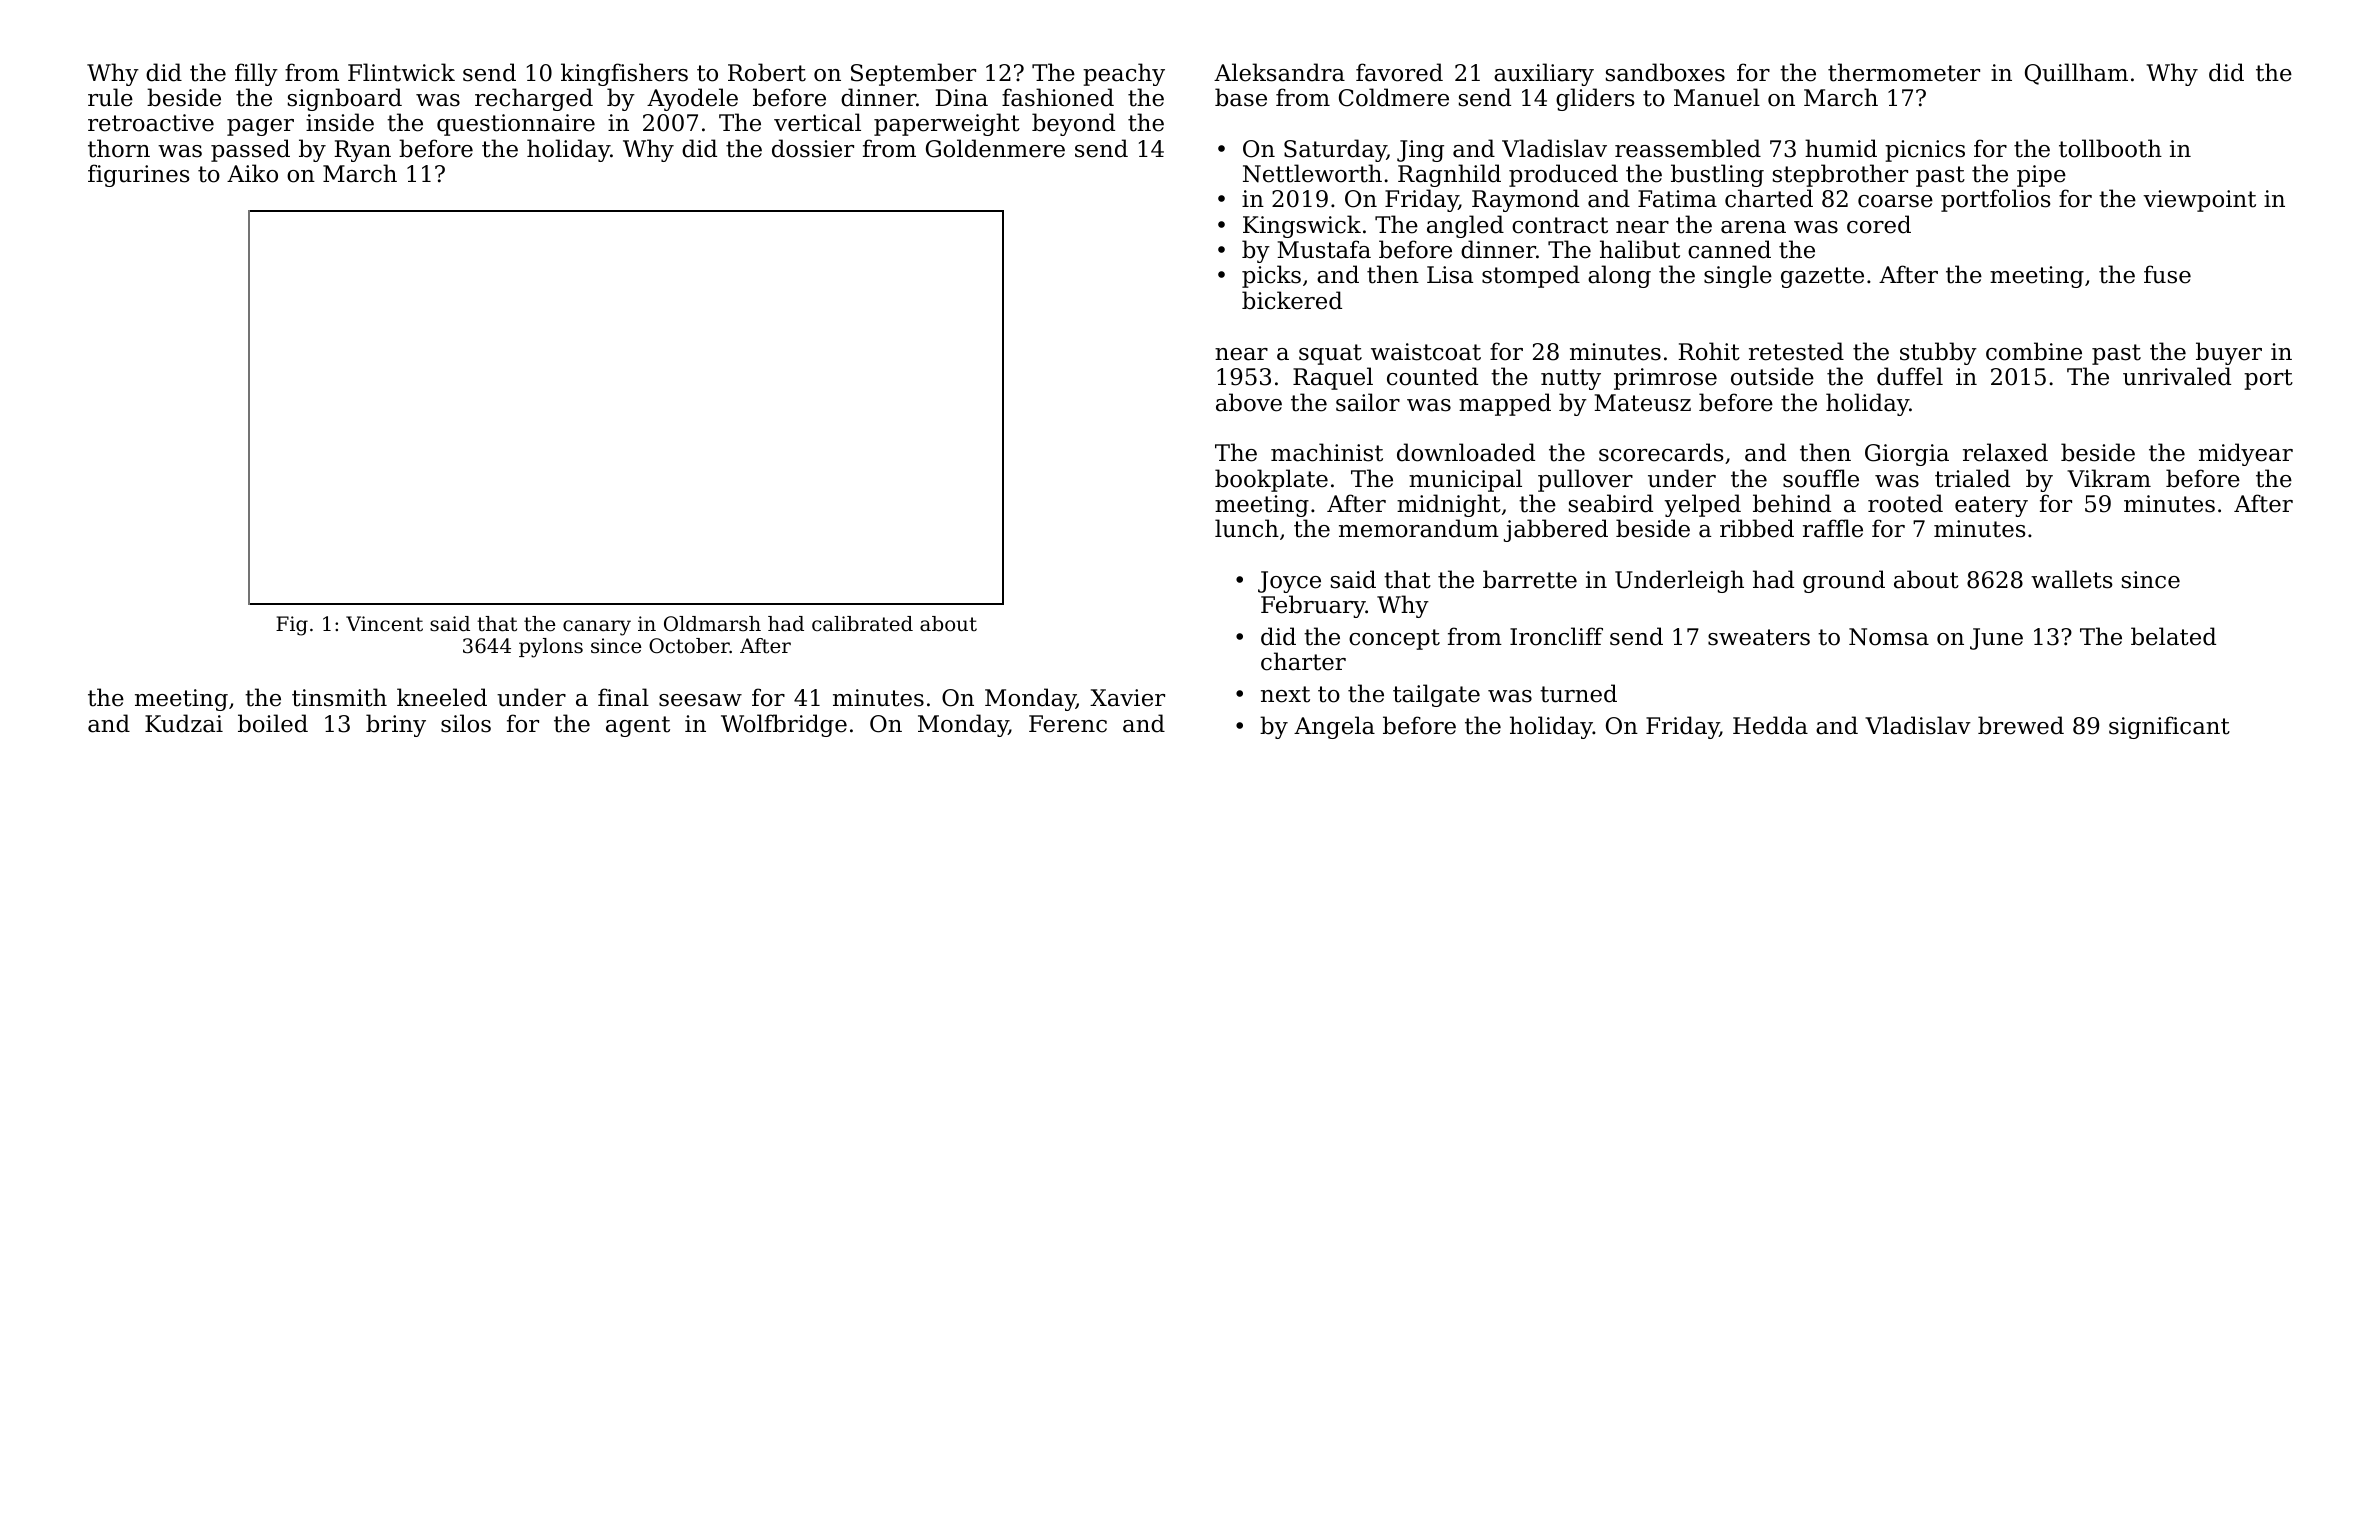 This image has width=2380, height=1540. Describe the element at coordinates (184, 723) in the image. I see `Kudzai` at that location.
